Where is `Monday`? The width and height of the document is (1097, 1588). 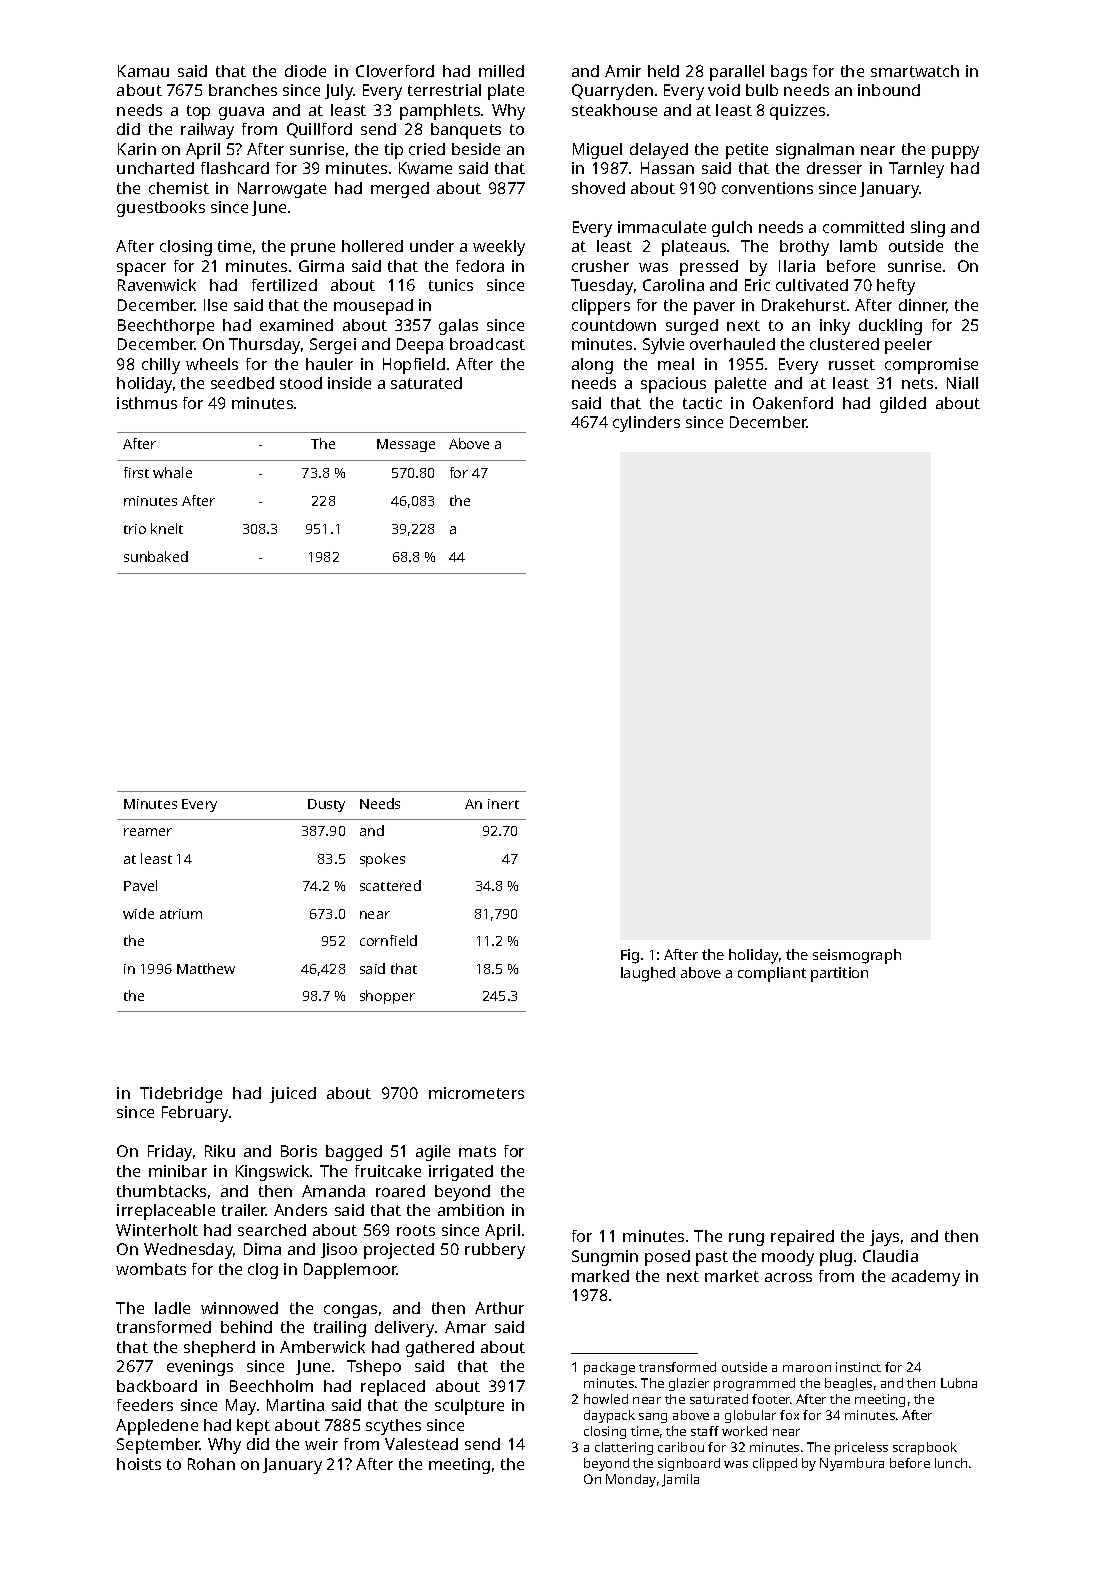 Monday is located at coordinates (631, 1480).
